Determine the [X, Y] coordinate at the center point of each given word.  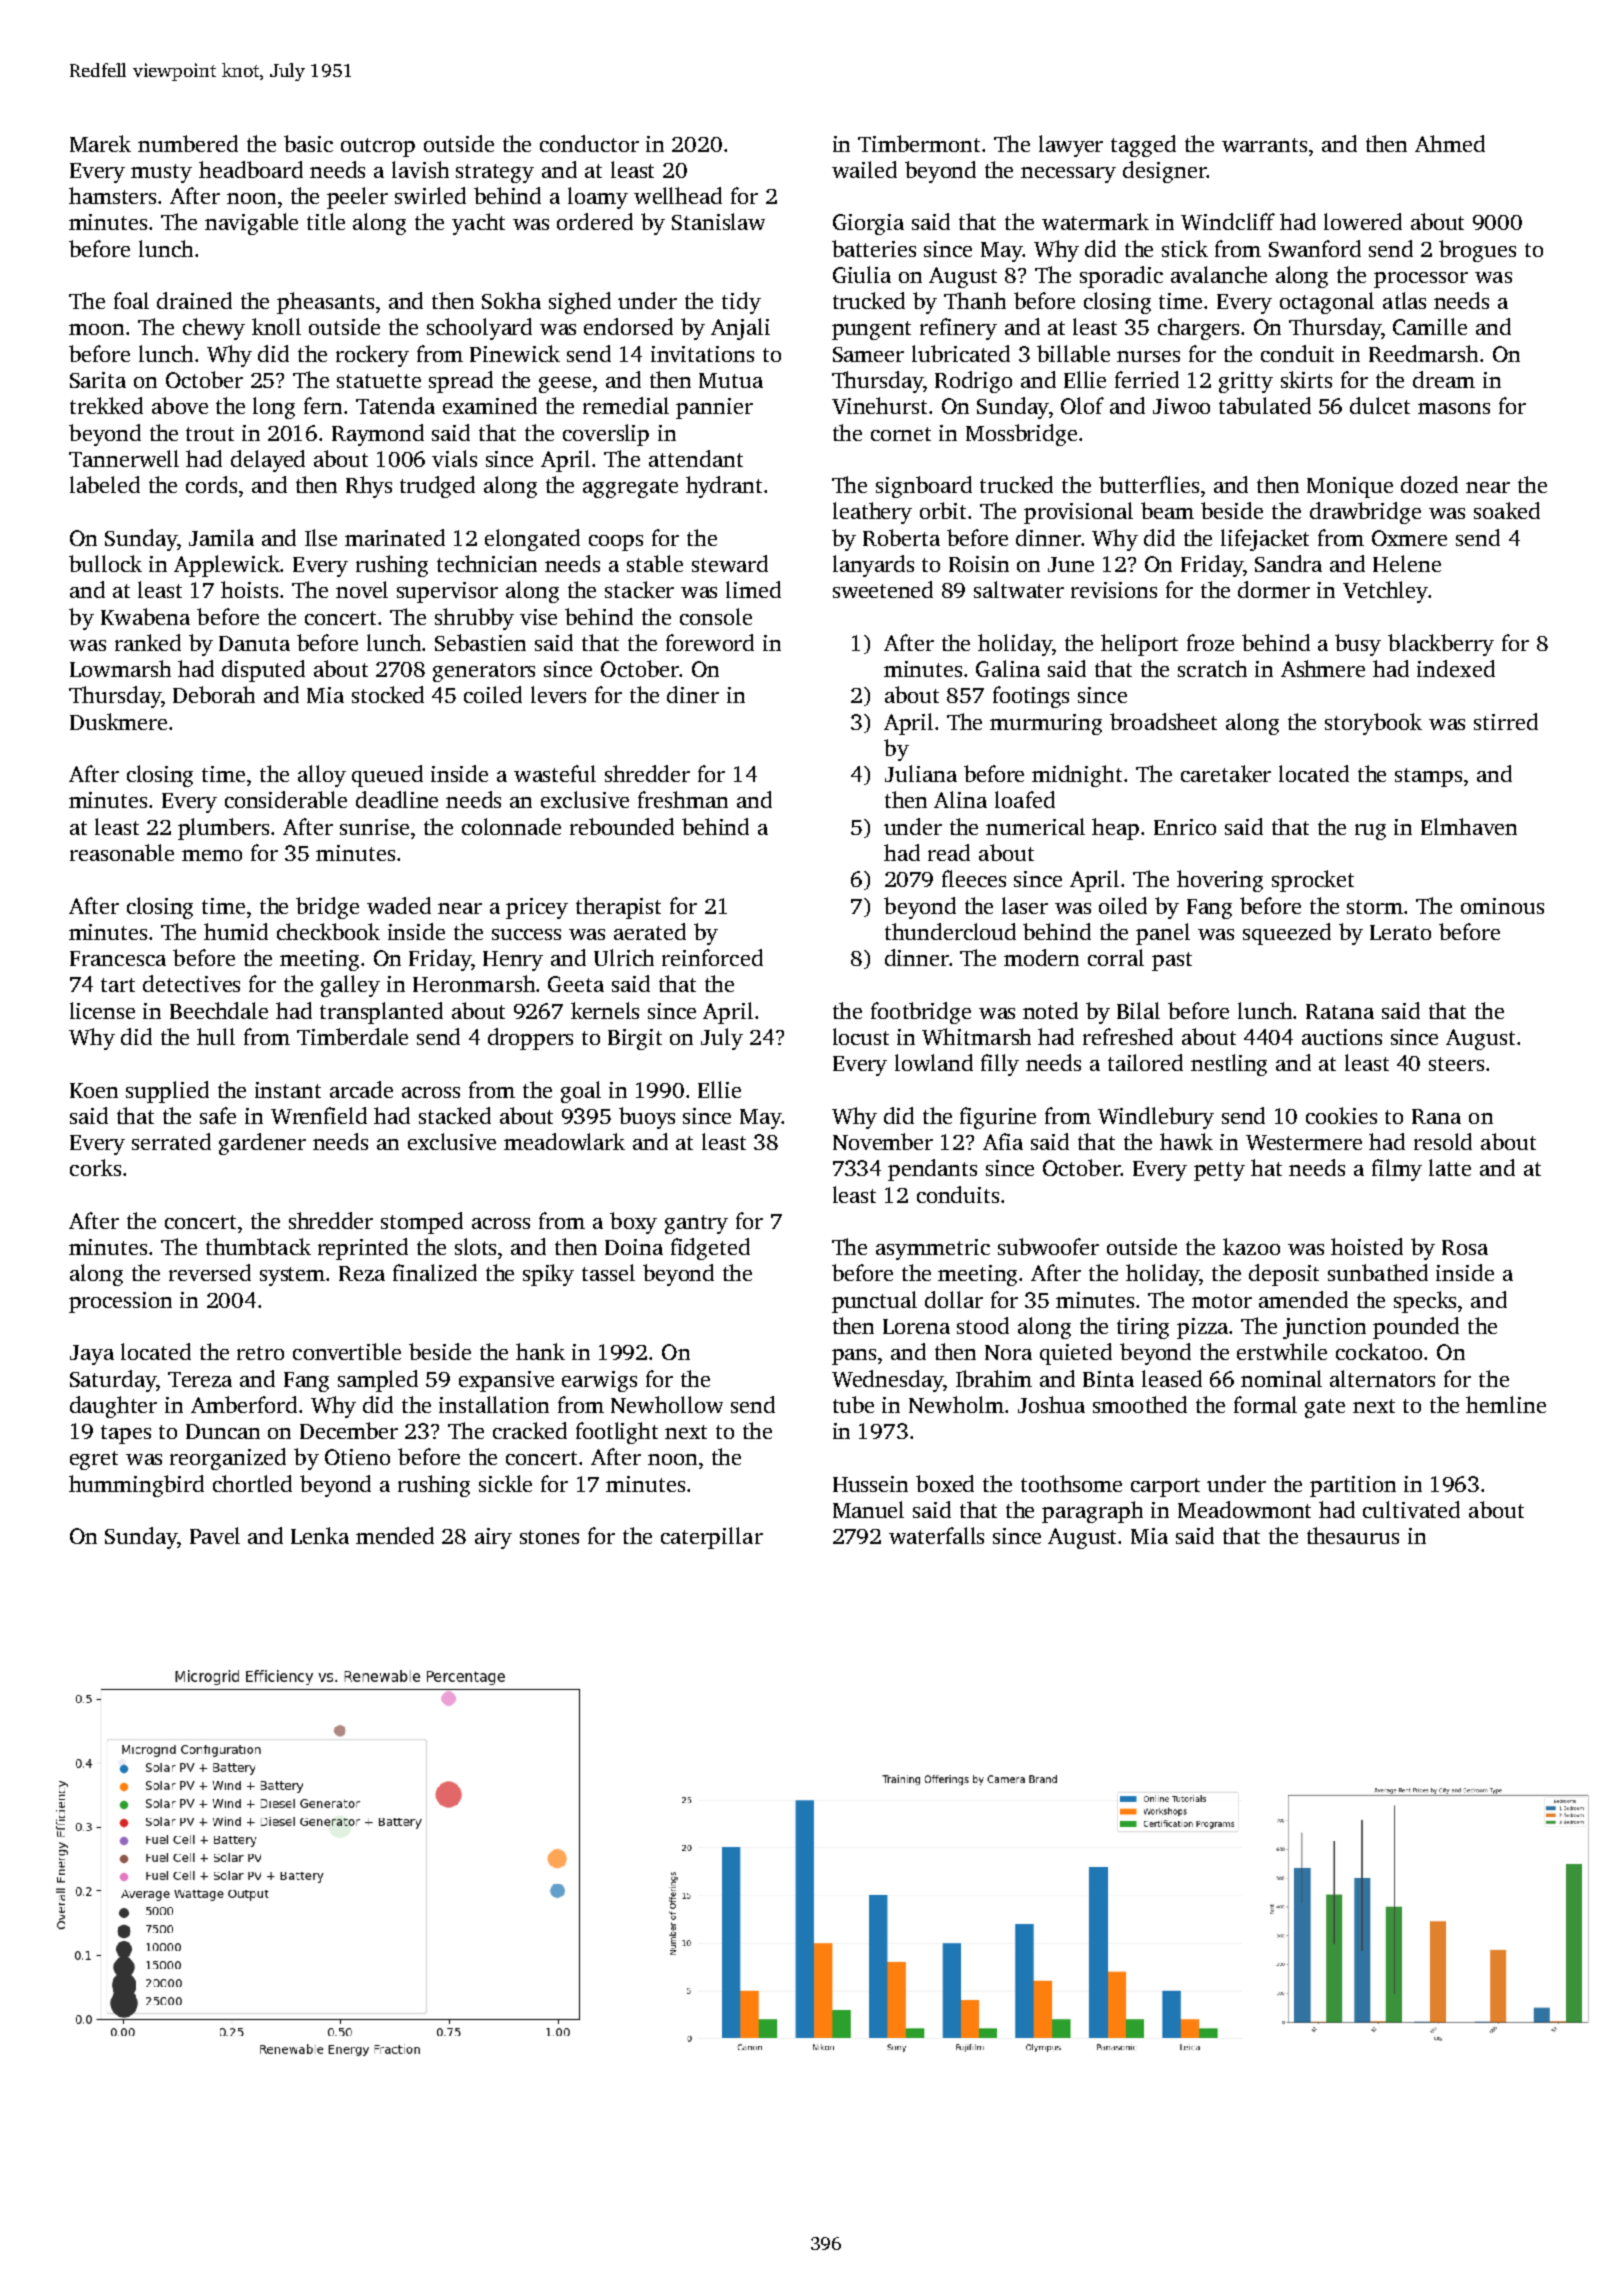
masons [1454, 408]
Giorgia [868, 224]
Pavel [215, 1535]
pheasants [325, 303]
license [102, 1010]
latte [1450, 1167]
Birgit [635, 1039]
